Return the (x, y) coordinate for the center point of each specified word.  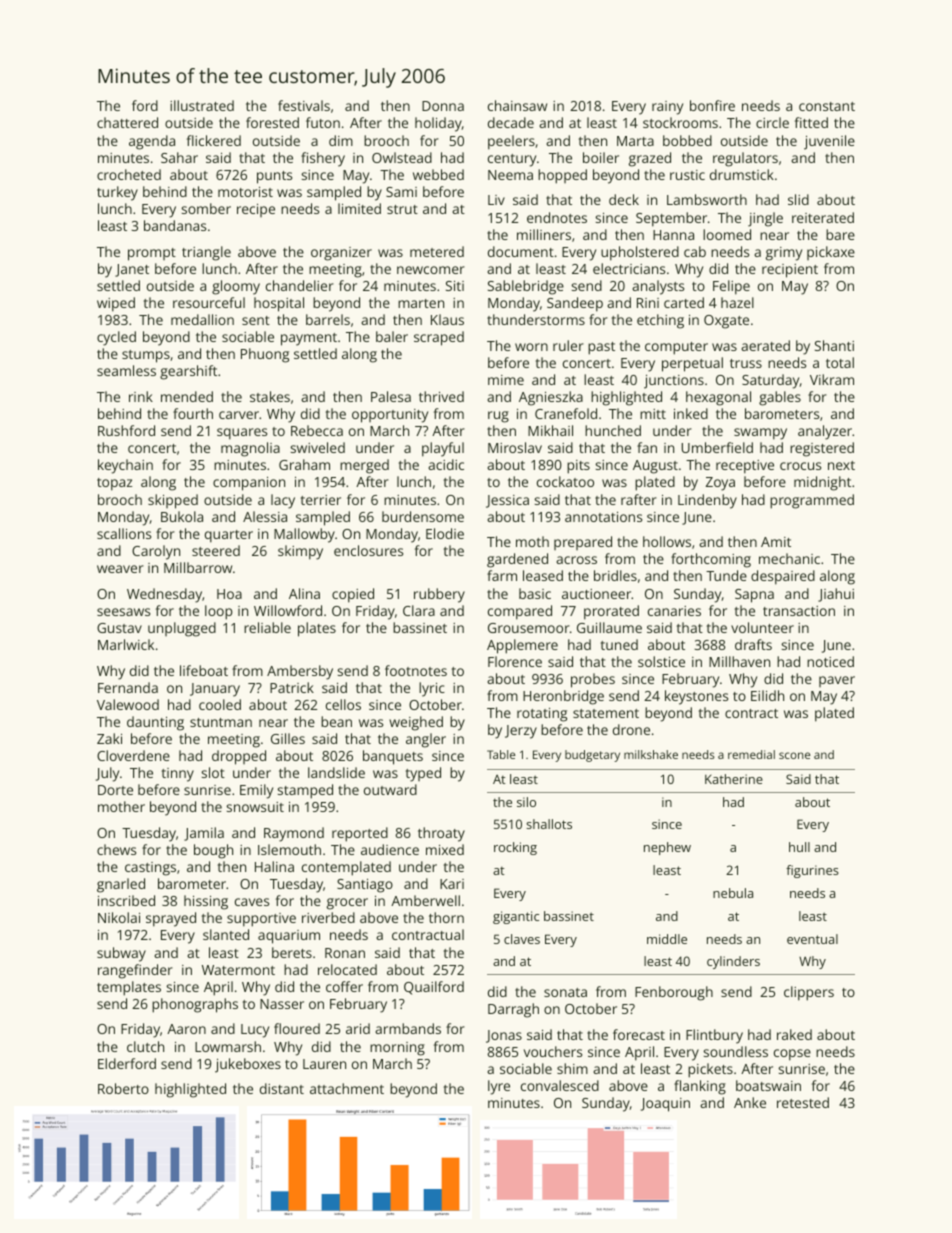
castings (150, 869)
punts (274, 177)
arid (358, 1028)
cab (695, 251)
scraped (439, 338)
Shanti (834, 345)
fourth (193, 413)
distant (282, 1088)
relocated (347, 969)
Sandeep (575, 304)
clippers (809, 993)
